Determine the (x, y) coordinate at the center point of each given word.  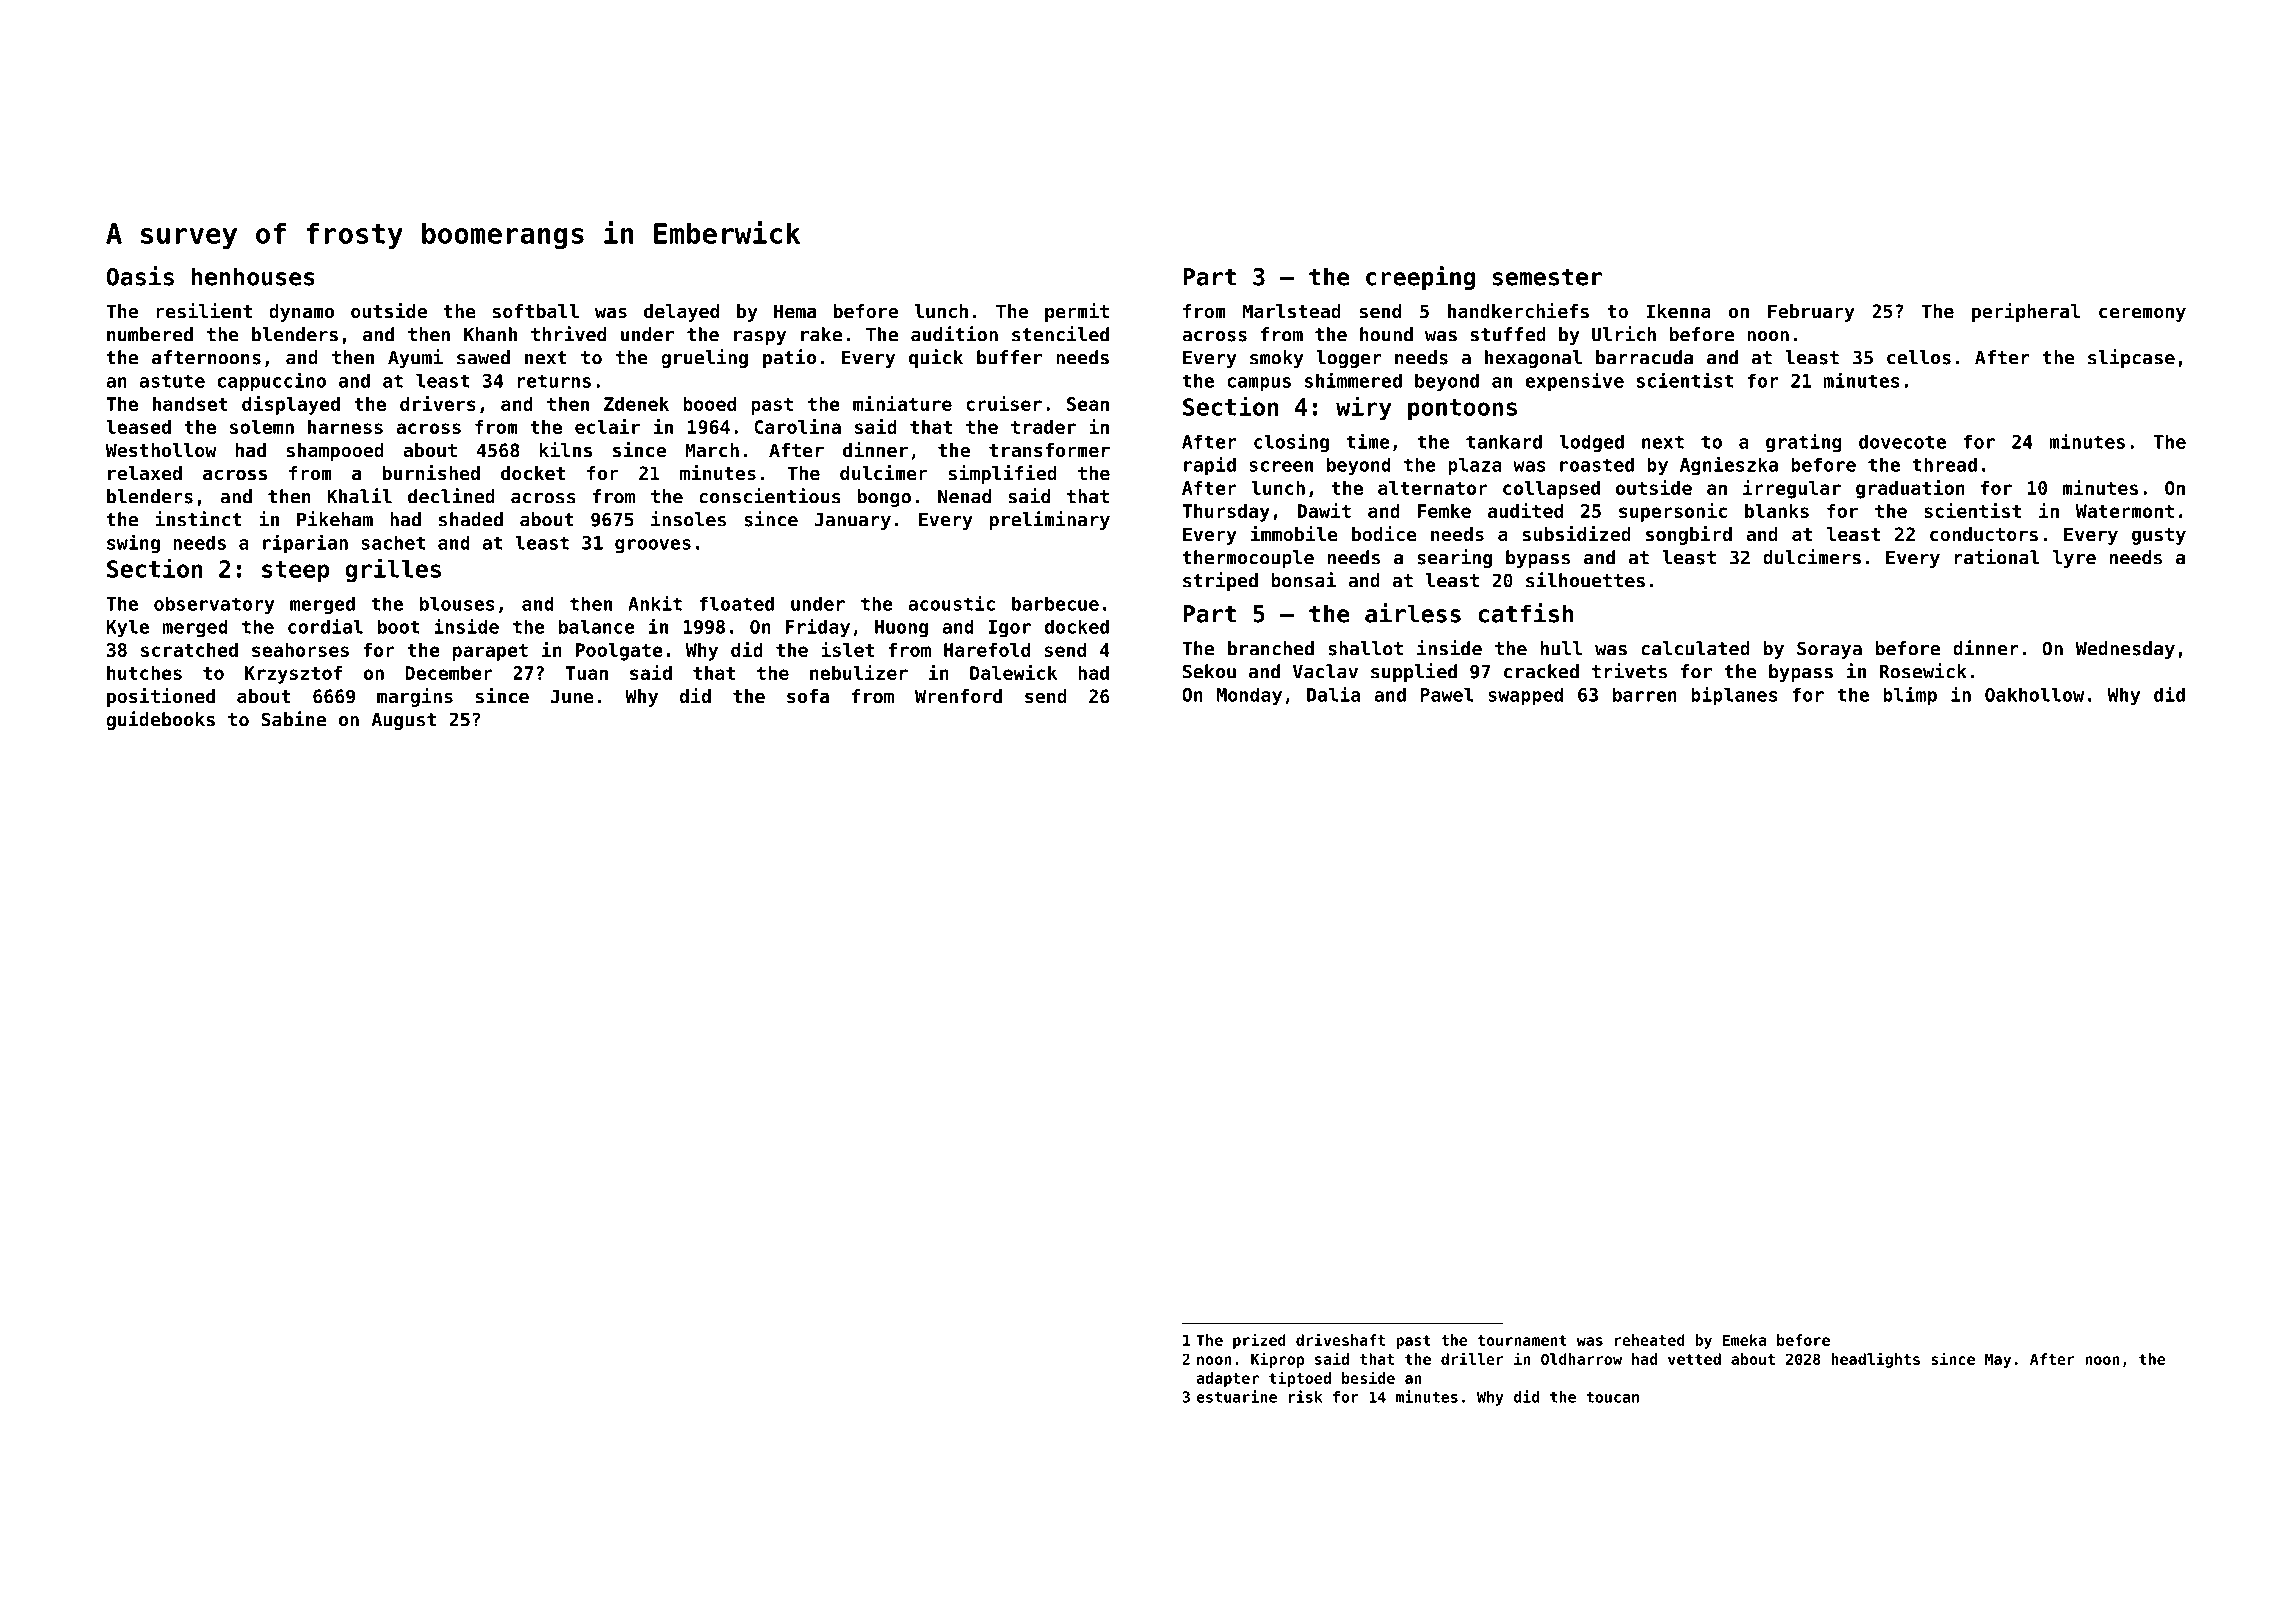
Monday (1249, 696)
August (403, 721)
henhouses (253, 276)
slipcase (2131, 358)
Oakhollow (2034, 694)
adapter (1227, 1379)
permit (1077, 312)
